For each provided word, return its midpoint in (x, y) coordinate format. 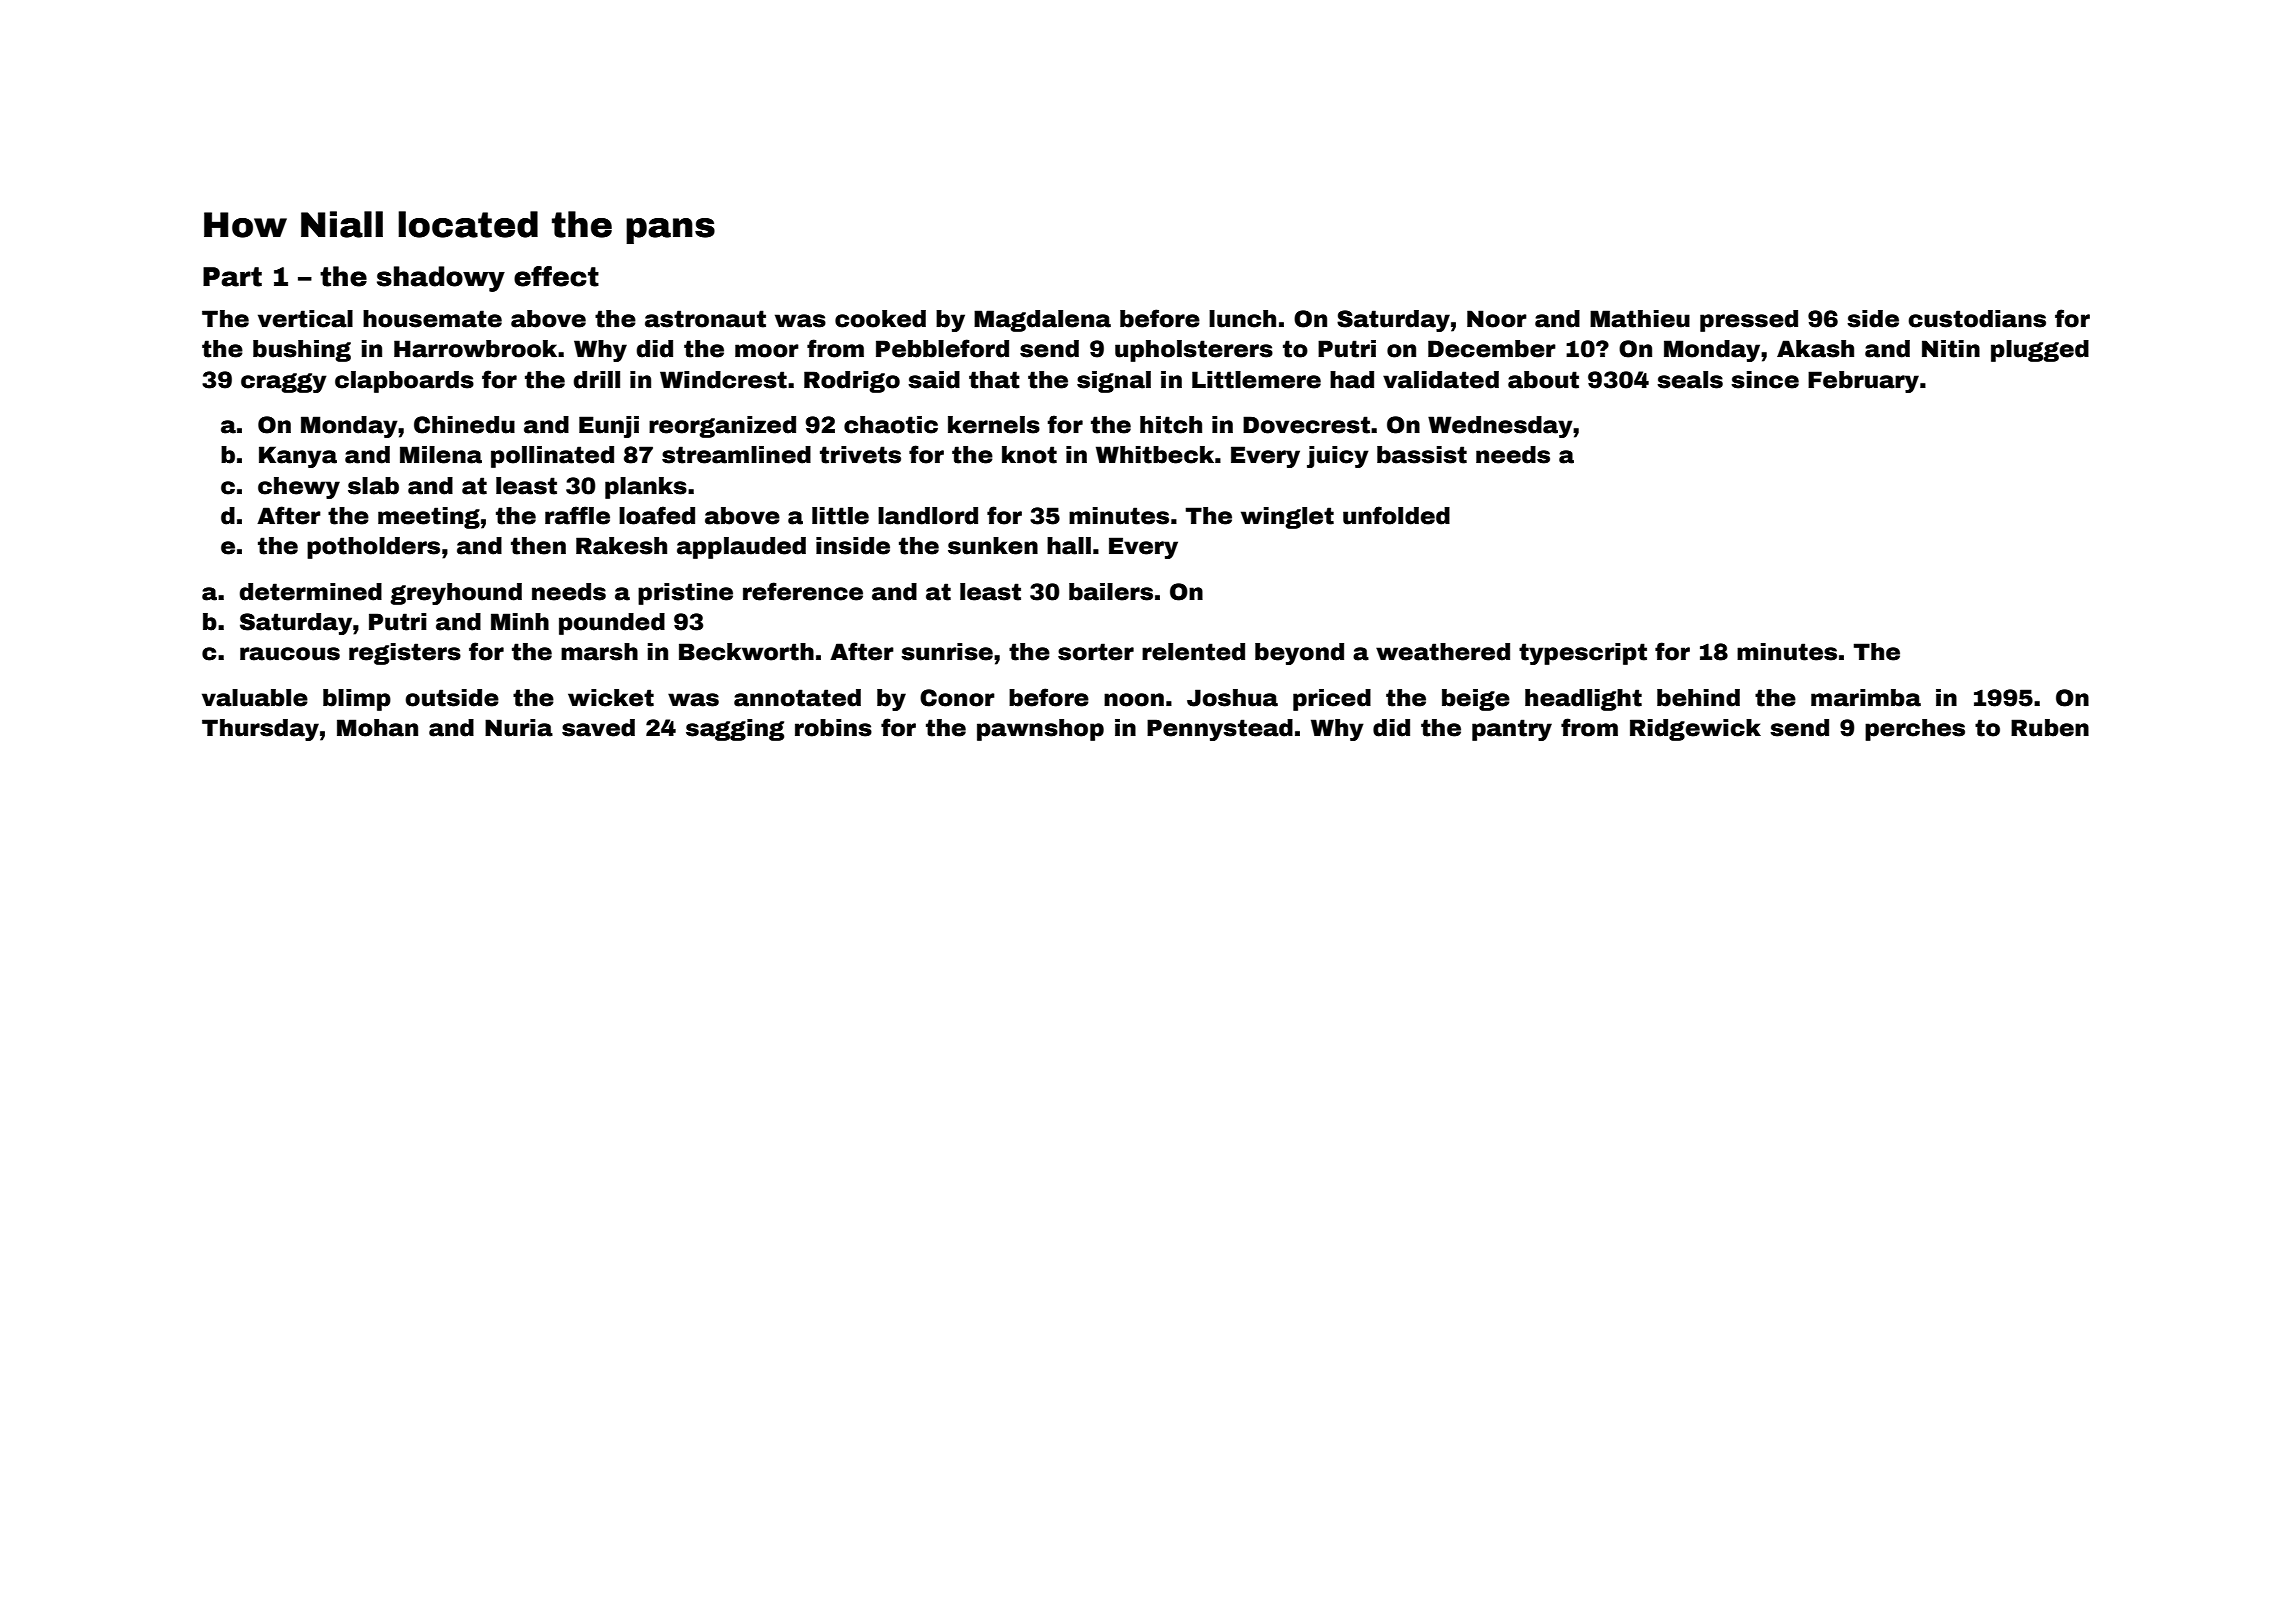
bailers (1111, 592)
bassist (1422, 455)
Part (232, 277)
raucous (290, 654)
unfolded (1396, 515)
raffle (577, 515)
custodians (1977, 319)
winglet (1287, 518)
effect (556, 276)
